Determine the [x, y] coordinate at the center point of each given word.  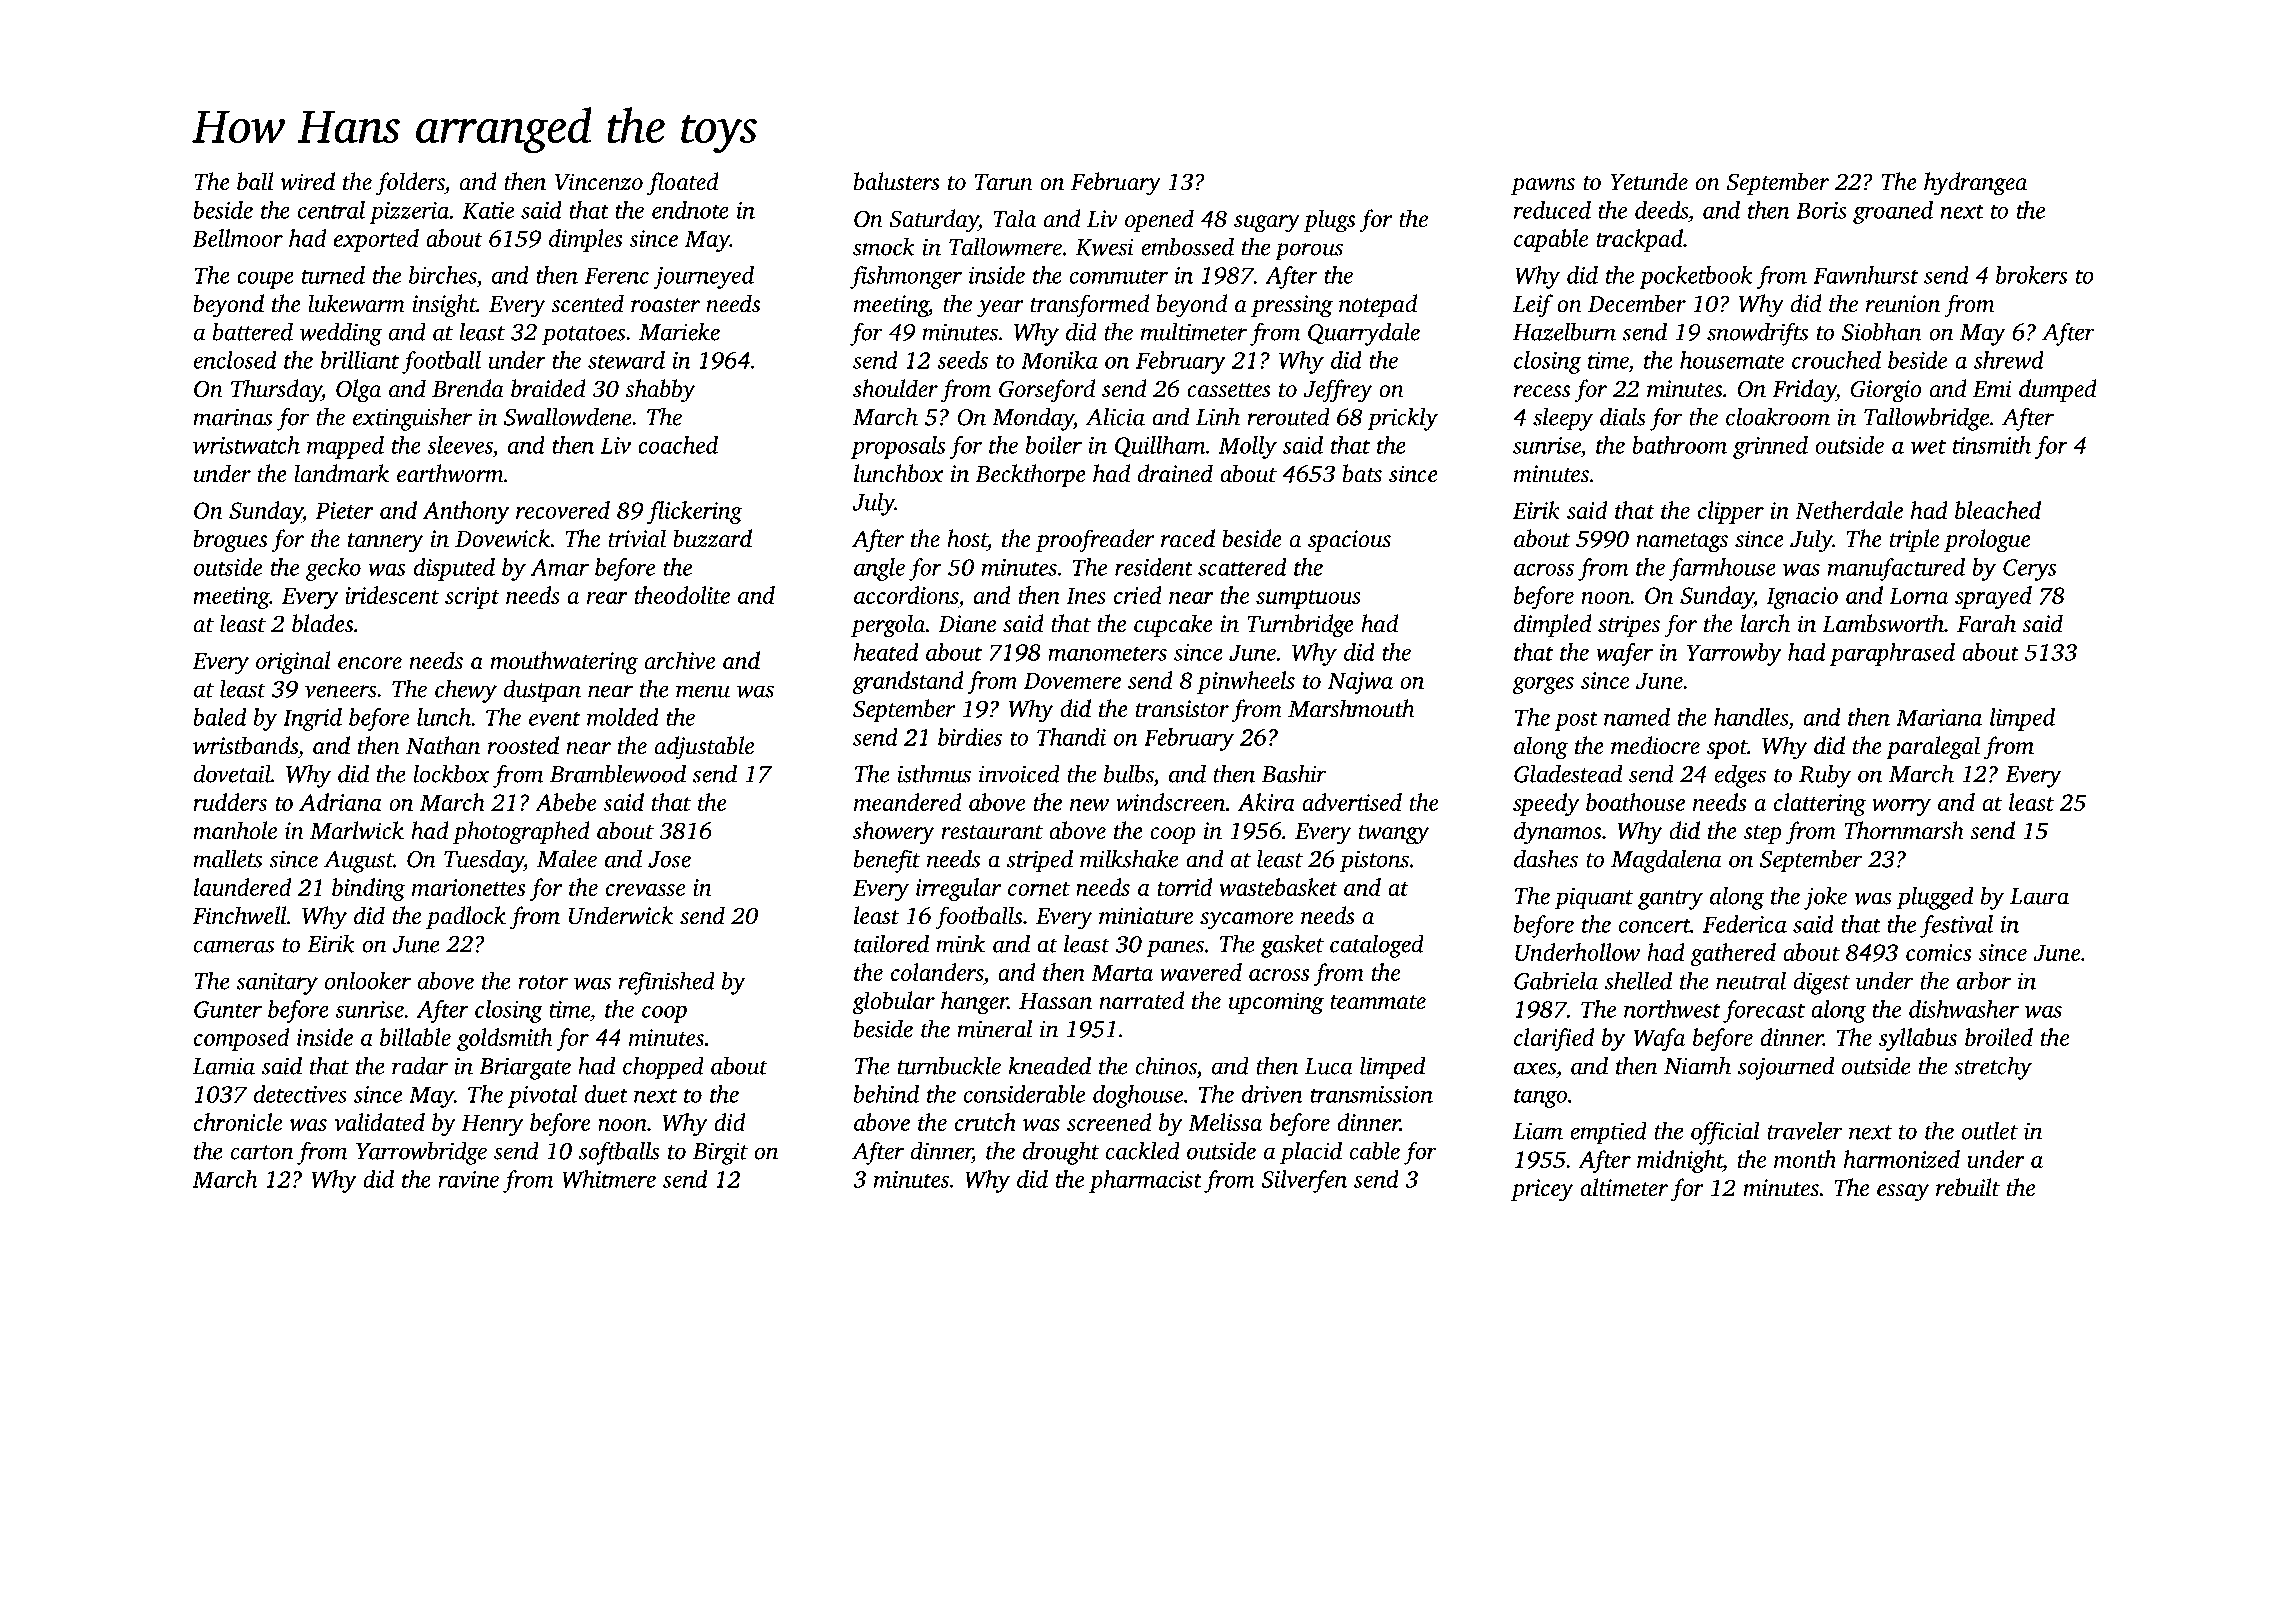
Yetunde [1649, 181]
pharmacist [1145, 1181]
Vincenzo [599, 182]
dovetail [232, 773]
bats [1362, 473]
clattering [1820, 804]
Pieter [344, 510]
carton [262, 1152]
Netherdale [1849, 510]
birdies [970, 737]
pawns [1543, 186]
